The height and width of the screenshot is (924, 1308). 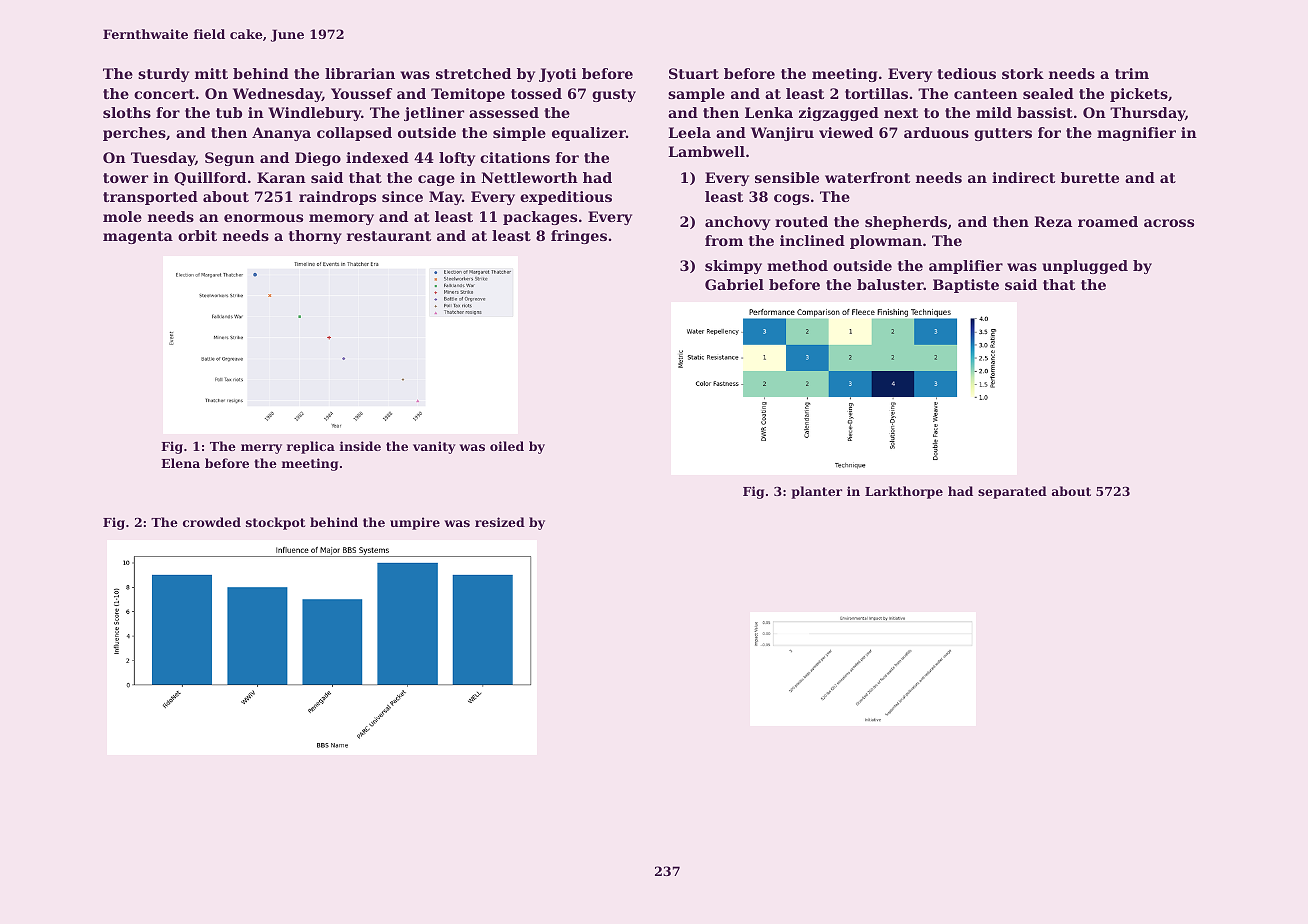 What do you see at coordinates (966, 286) in the screenshot?
I see `Baptiste` at bounding box center [966, 286].
